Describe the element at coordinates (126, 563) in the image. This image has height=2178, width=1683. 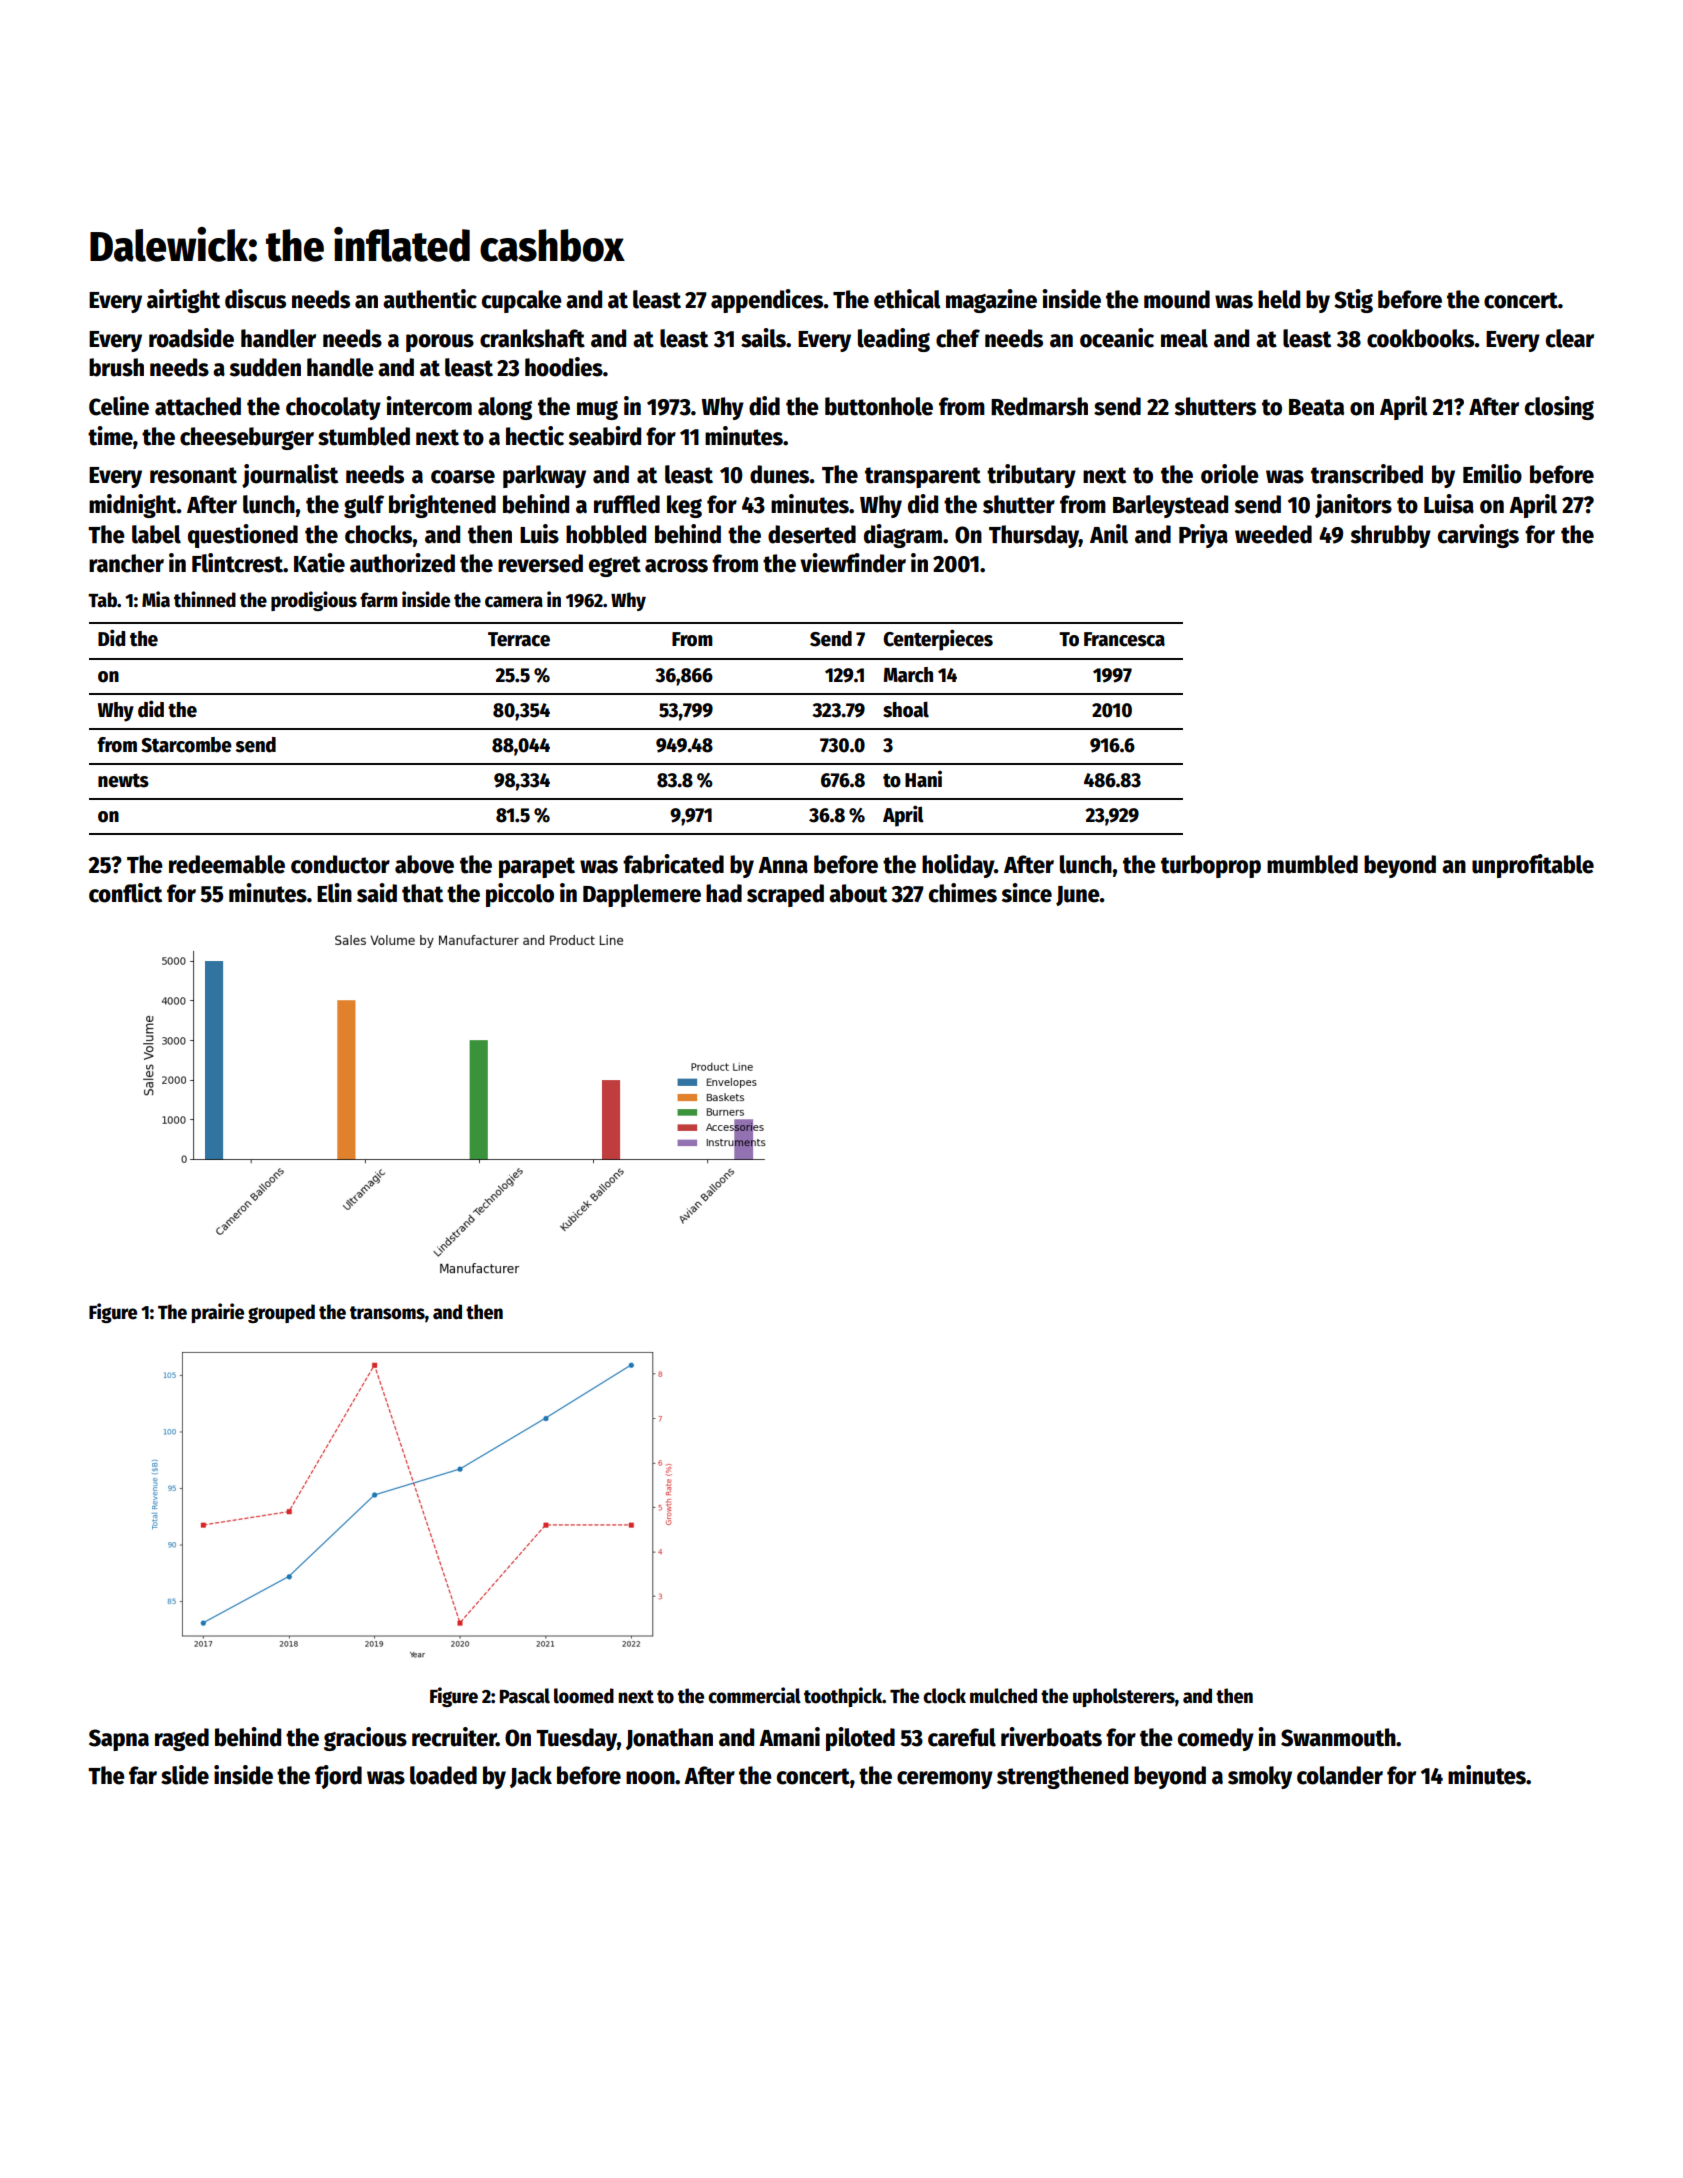
I see `rancher` at that location.
